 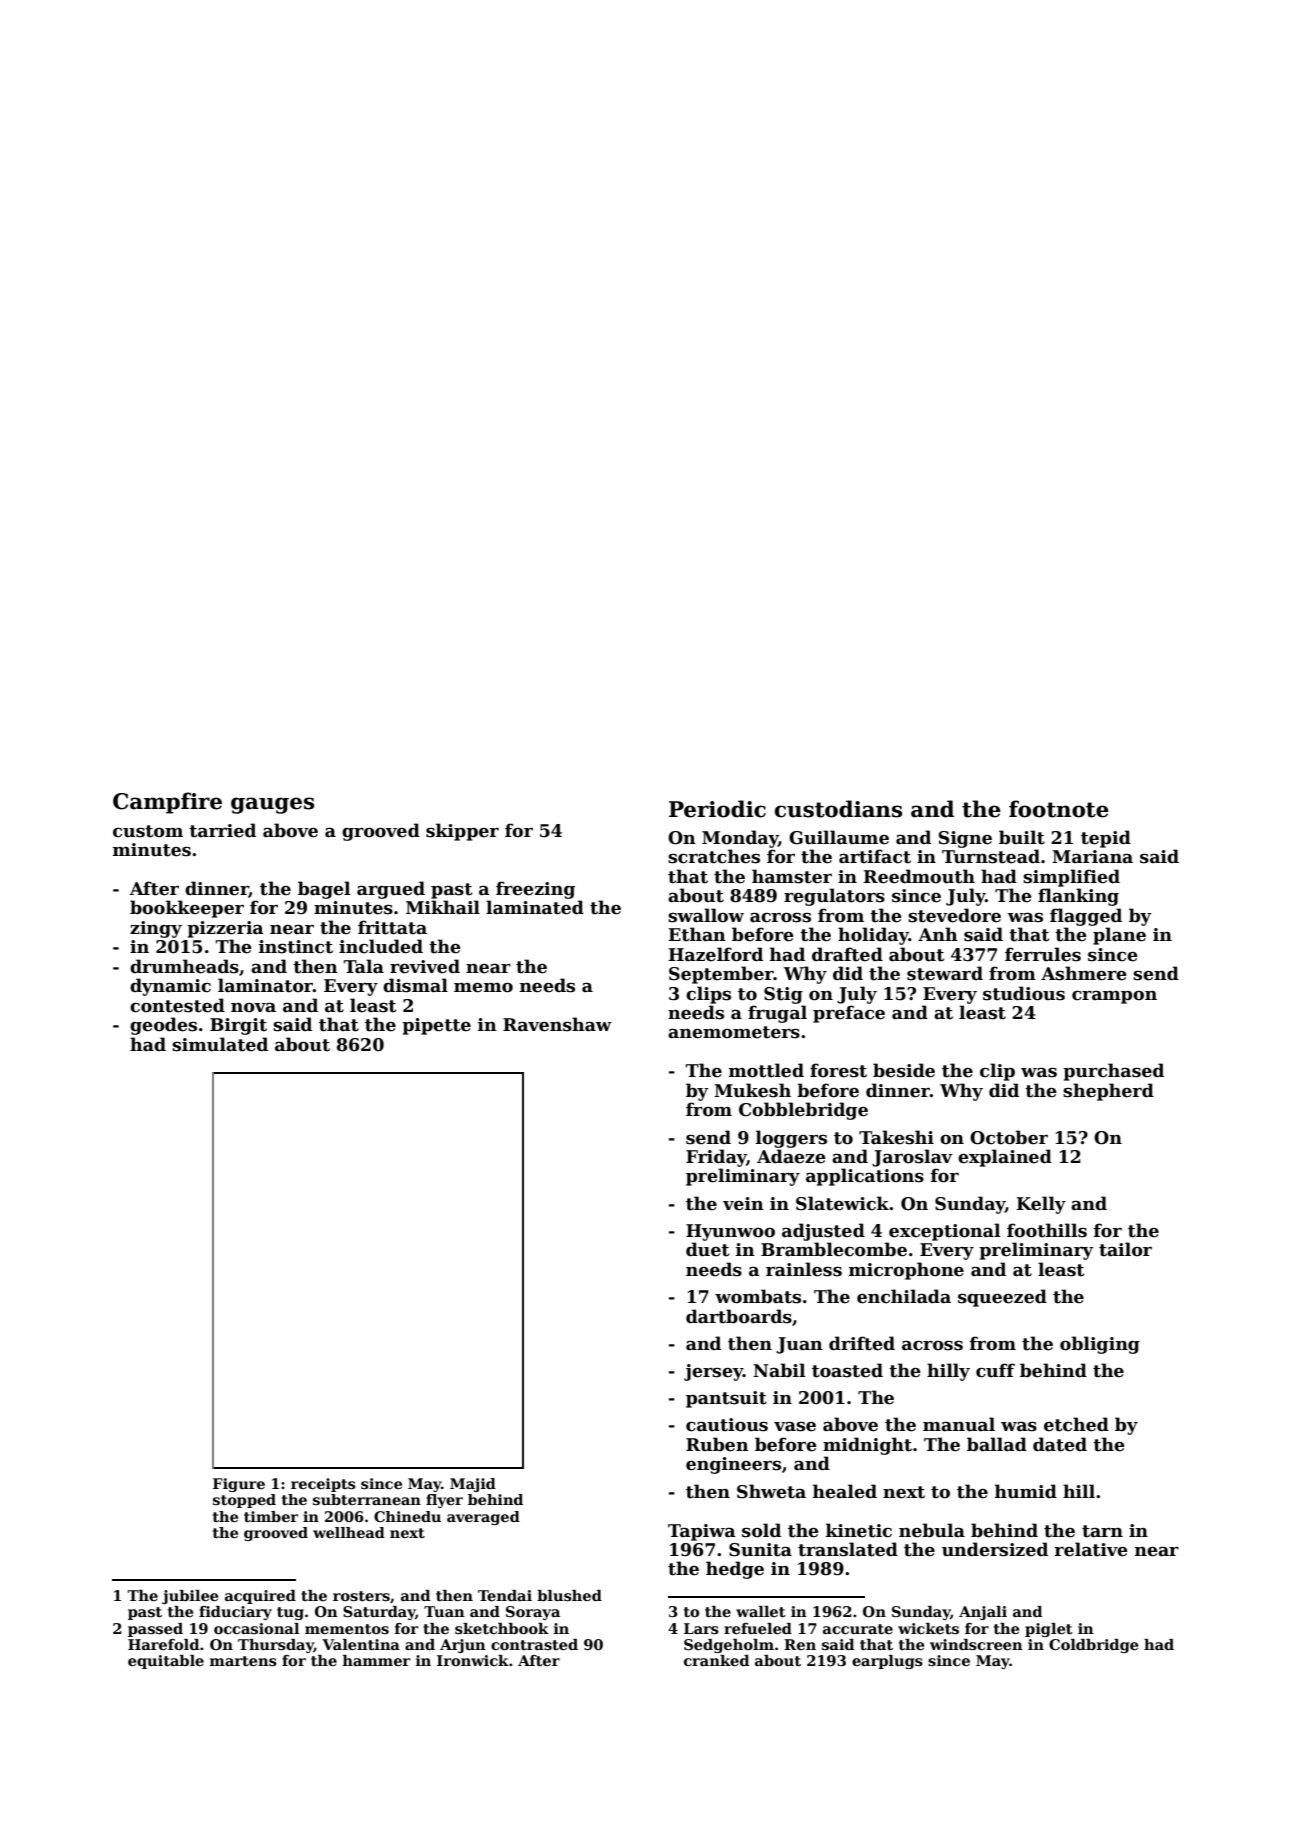 I want to click on tailor, so click(x=1125, y=1249).
